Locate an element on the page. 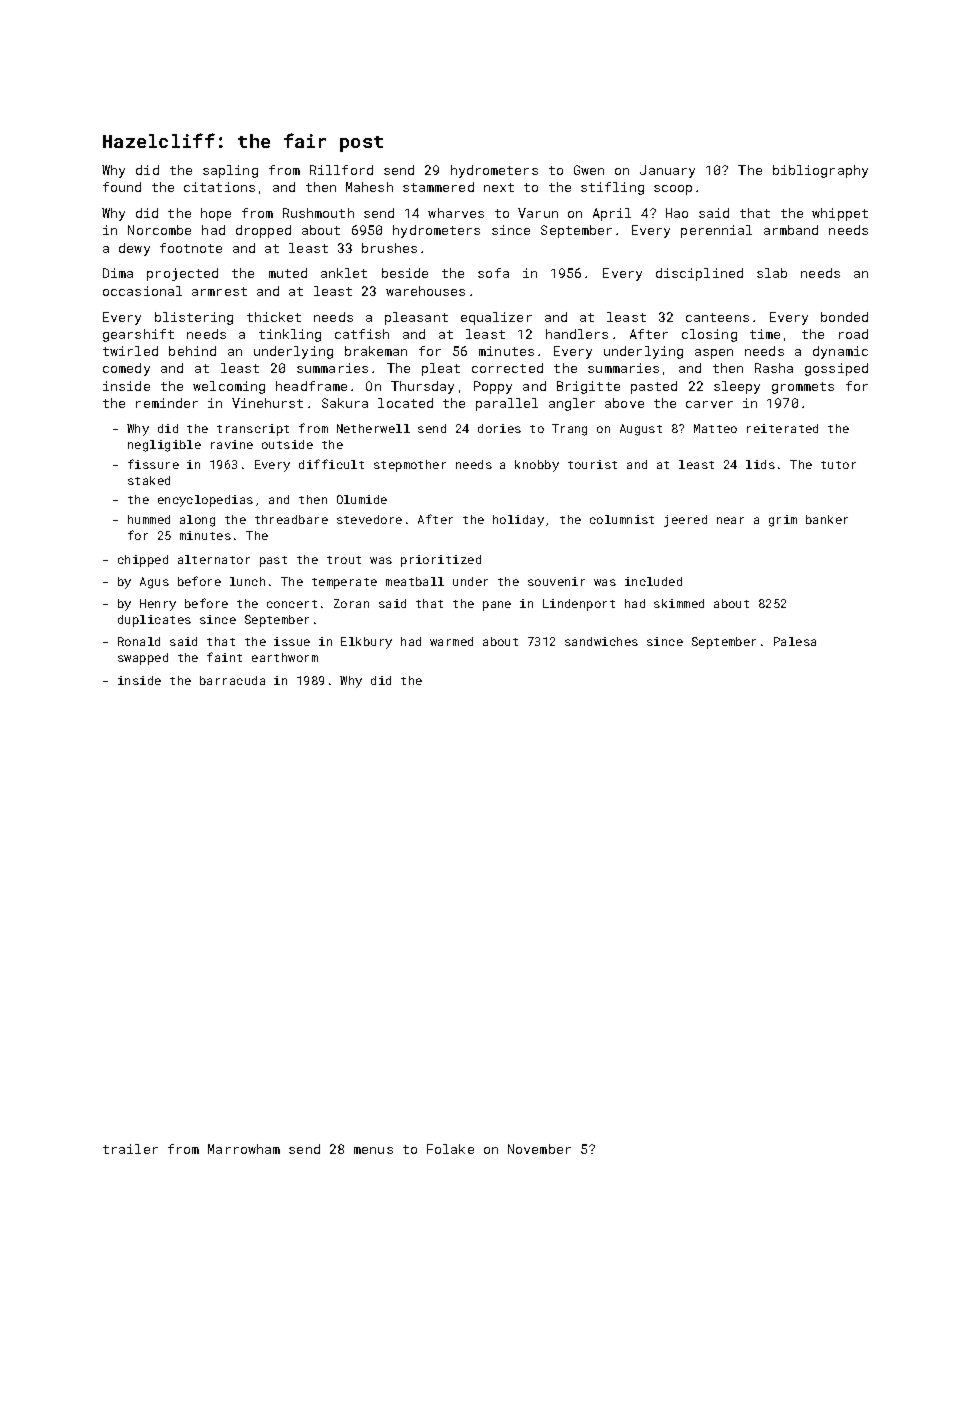  grim is located at coordinates (783, 521).
